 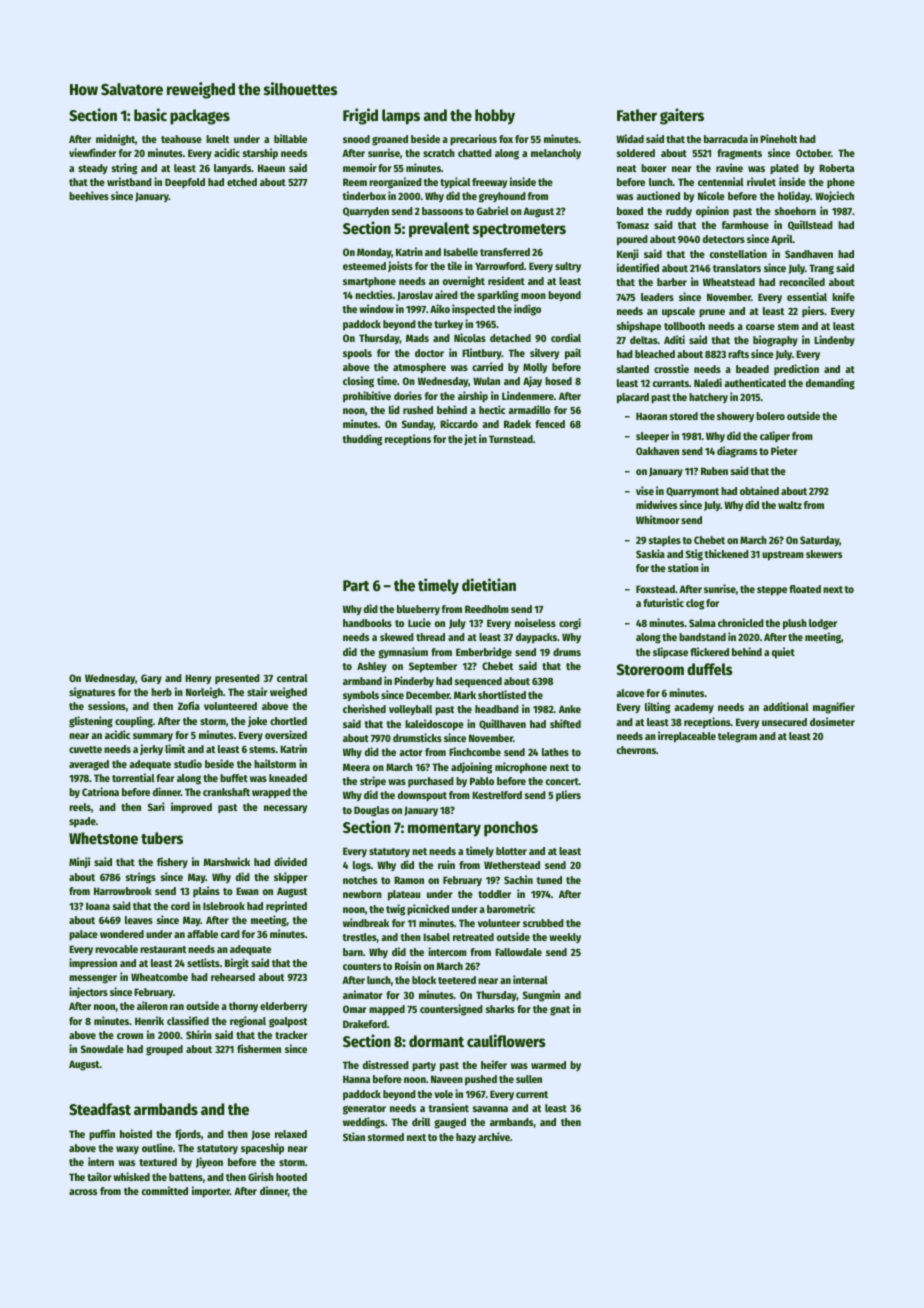 What do you see at coordinates (419, 368) in the screenshot?
I see `atmosphere` at bounding box center [419, 368].
